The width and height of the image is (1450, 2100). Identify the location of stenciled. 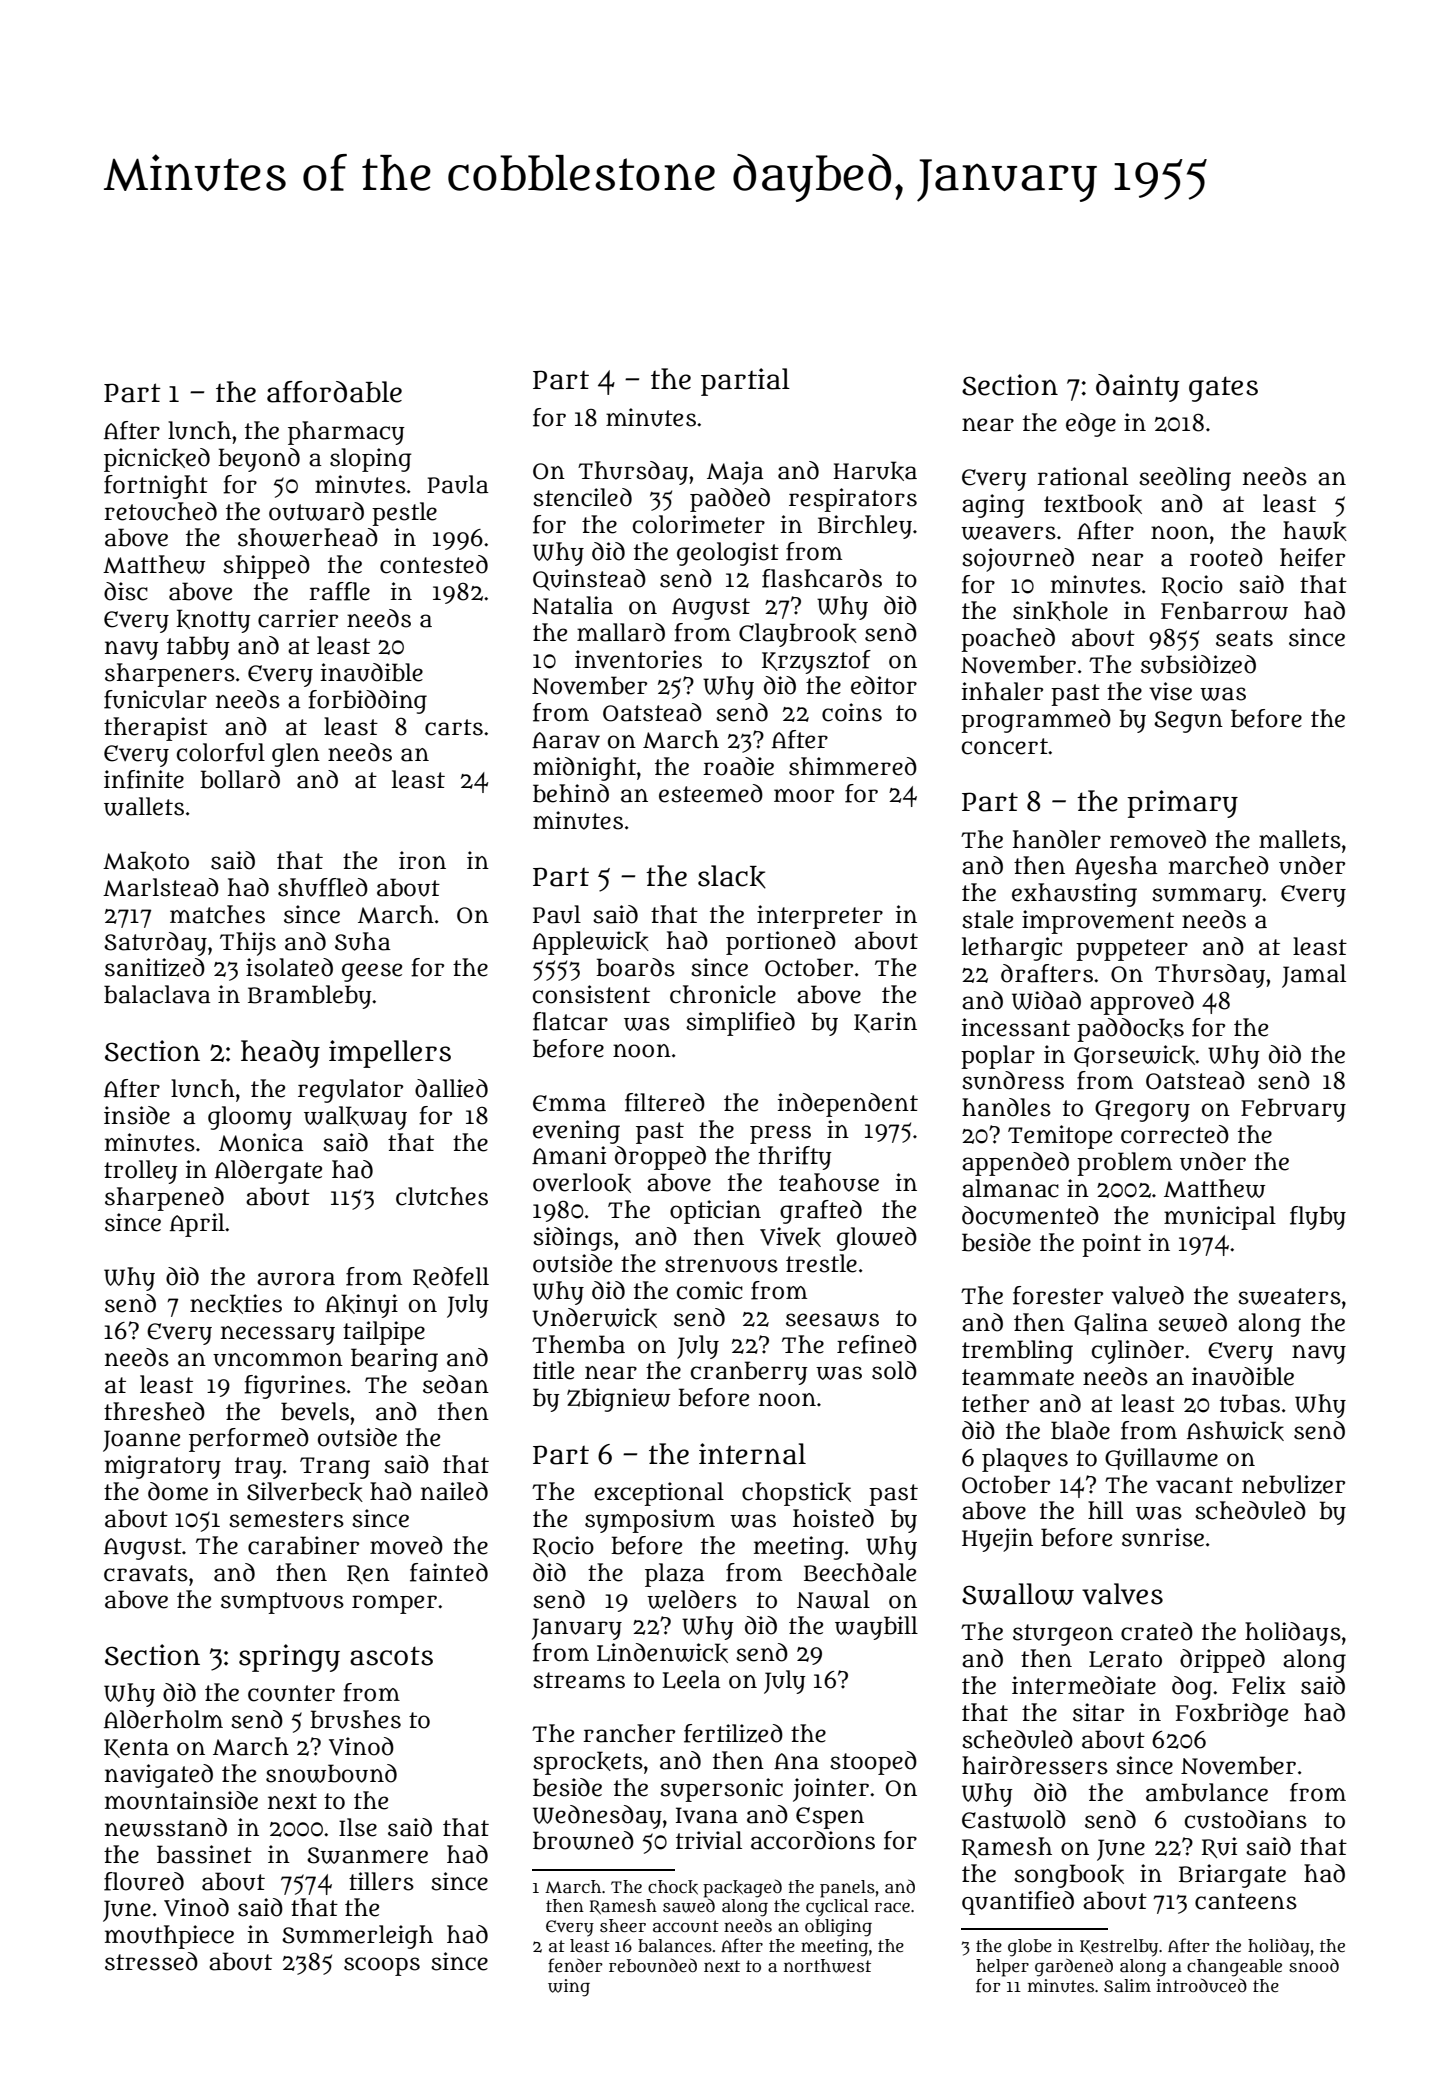
(582, 497).
